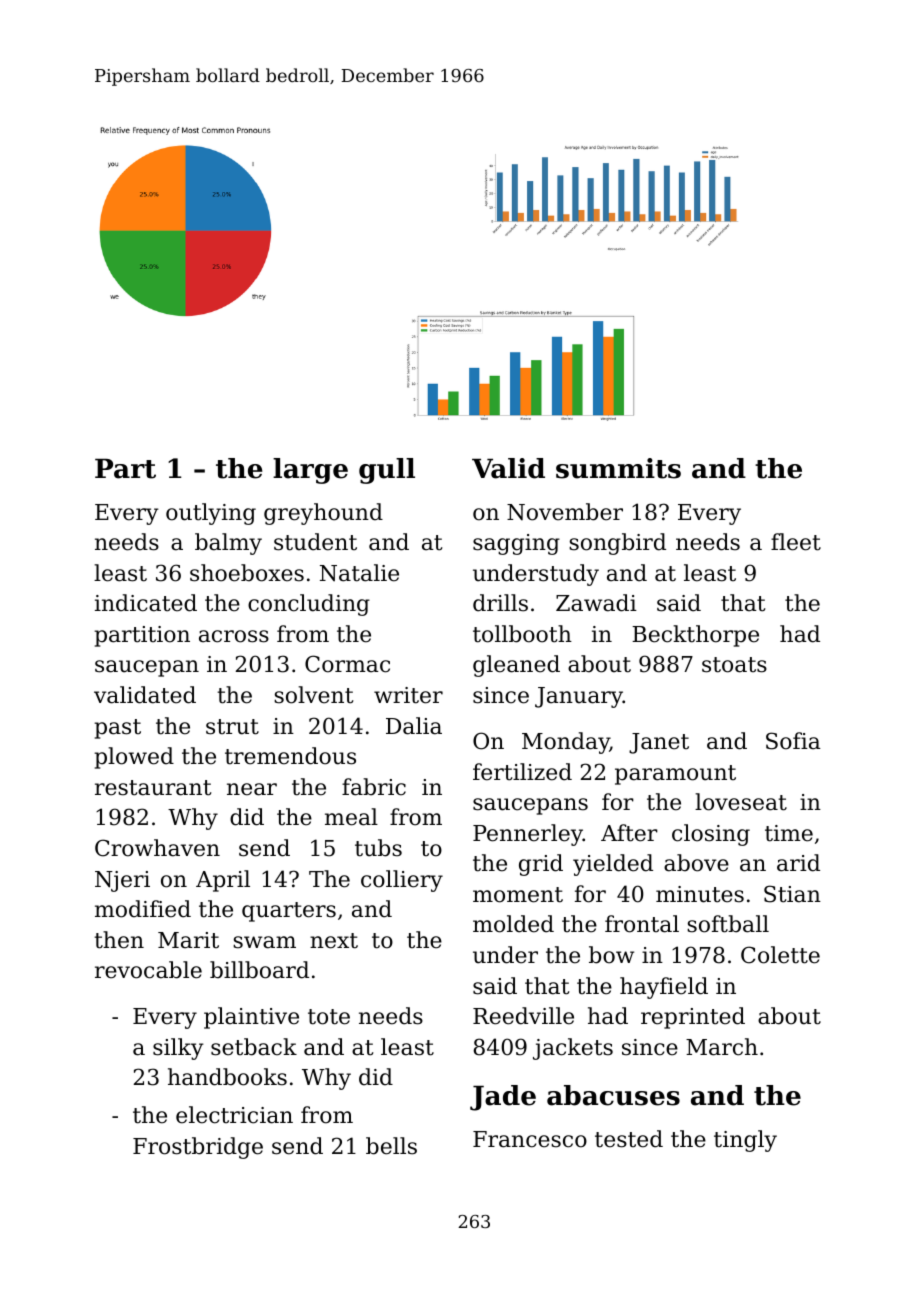  Describe the element at coordinates (387, 471) in the image. I see `gull` at that location.
